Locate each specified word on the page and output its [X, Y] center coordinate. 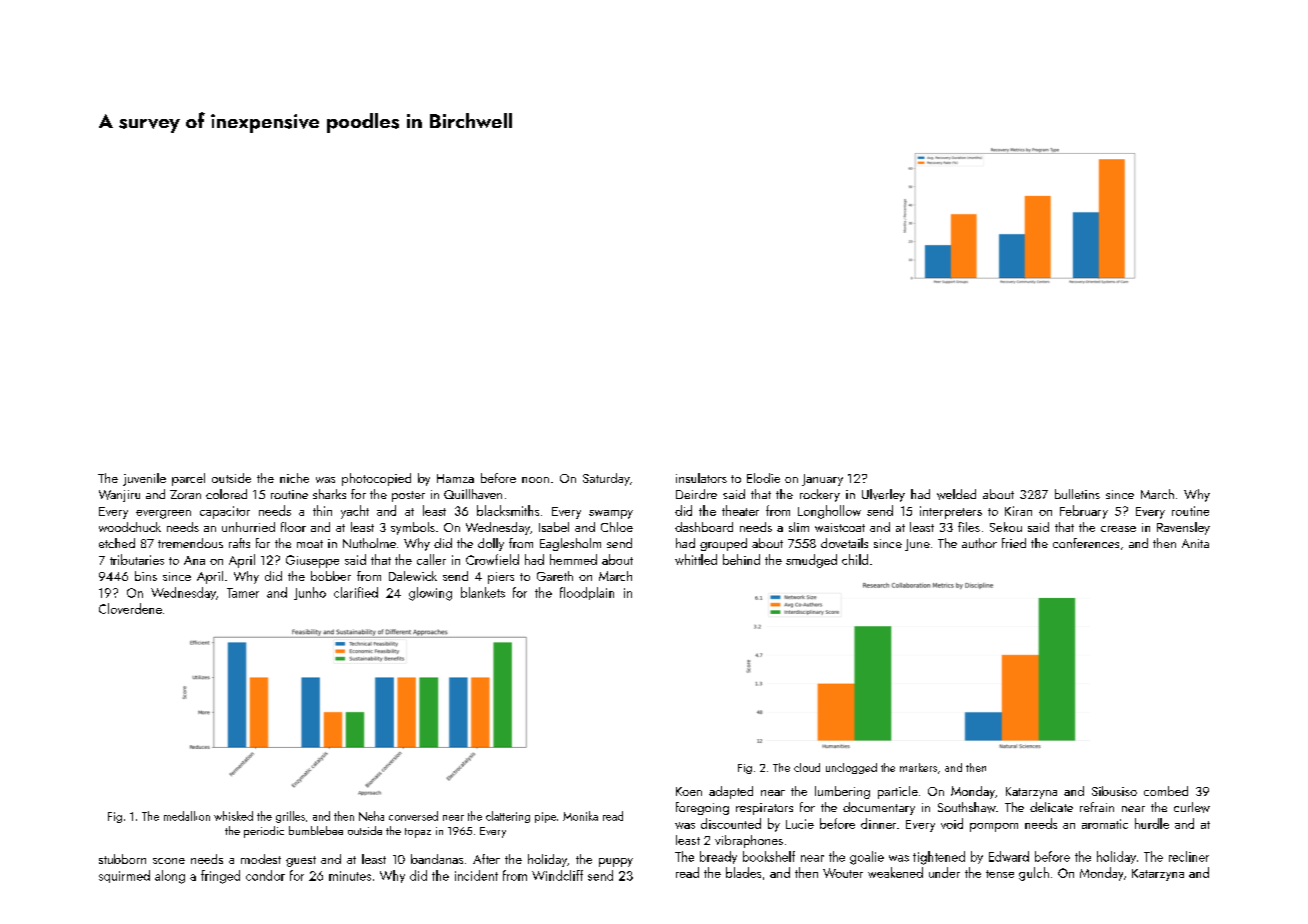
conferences [1086, 543]
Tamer [243, 593]
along [170, 877]
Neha [371, 816]
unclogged [851, 768]
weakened [895, 872]
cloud [807, 767]
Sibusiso [1114, 791]
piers [501, 578]
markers [918, 767]
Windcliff [557, 875]
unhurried [248, 527]
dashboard [704, 527]
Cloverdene [130, 608]
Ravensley [1183, 528]
